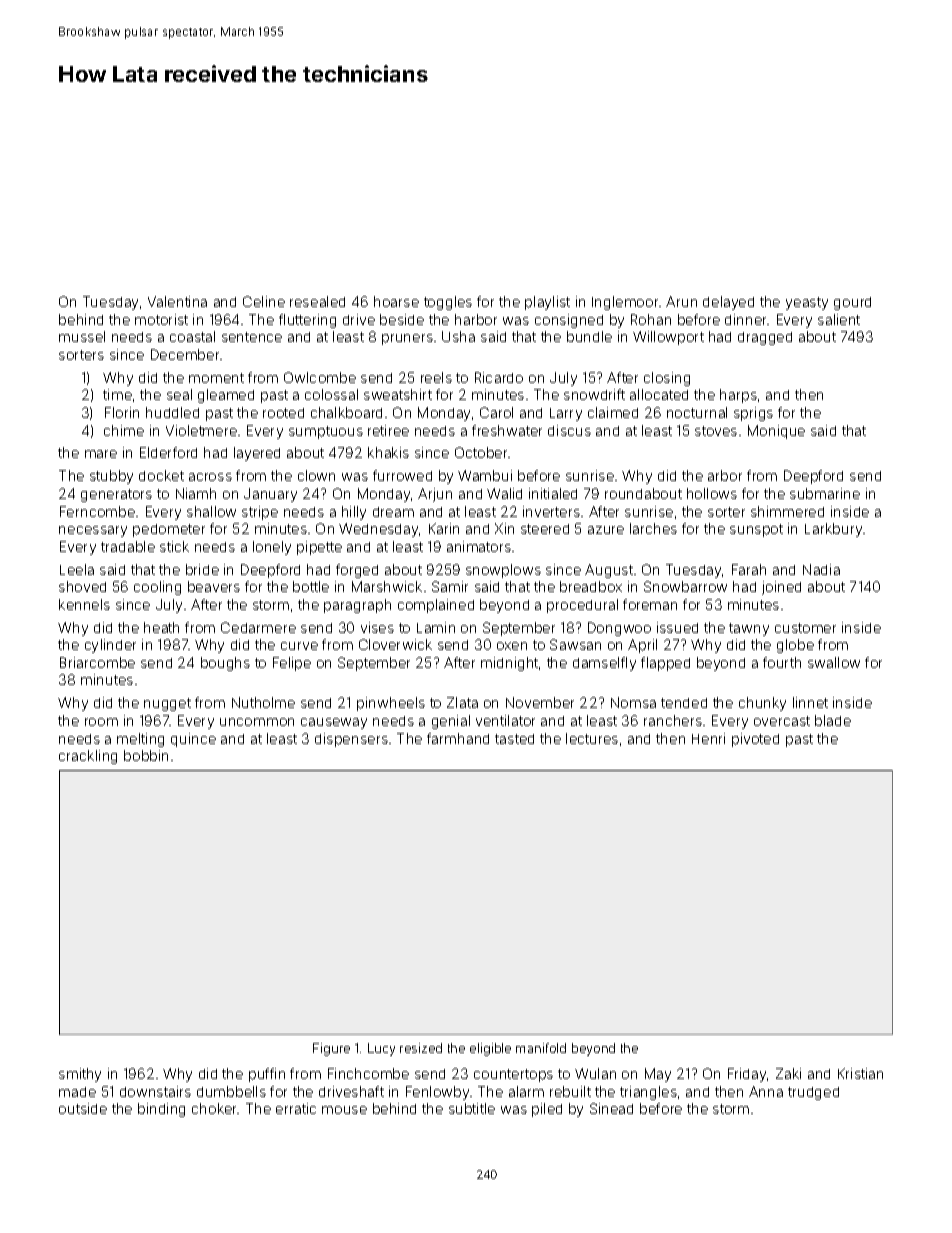 The width and height of the screenshot is (952, 1233). What do you see at coordinates (77, 1092) in the screenshot?
I see `made` at bounding box center [77, 1092].
